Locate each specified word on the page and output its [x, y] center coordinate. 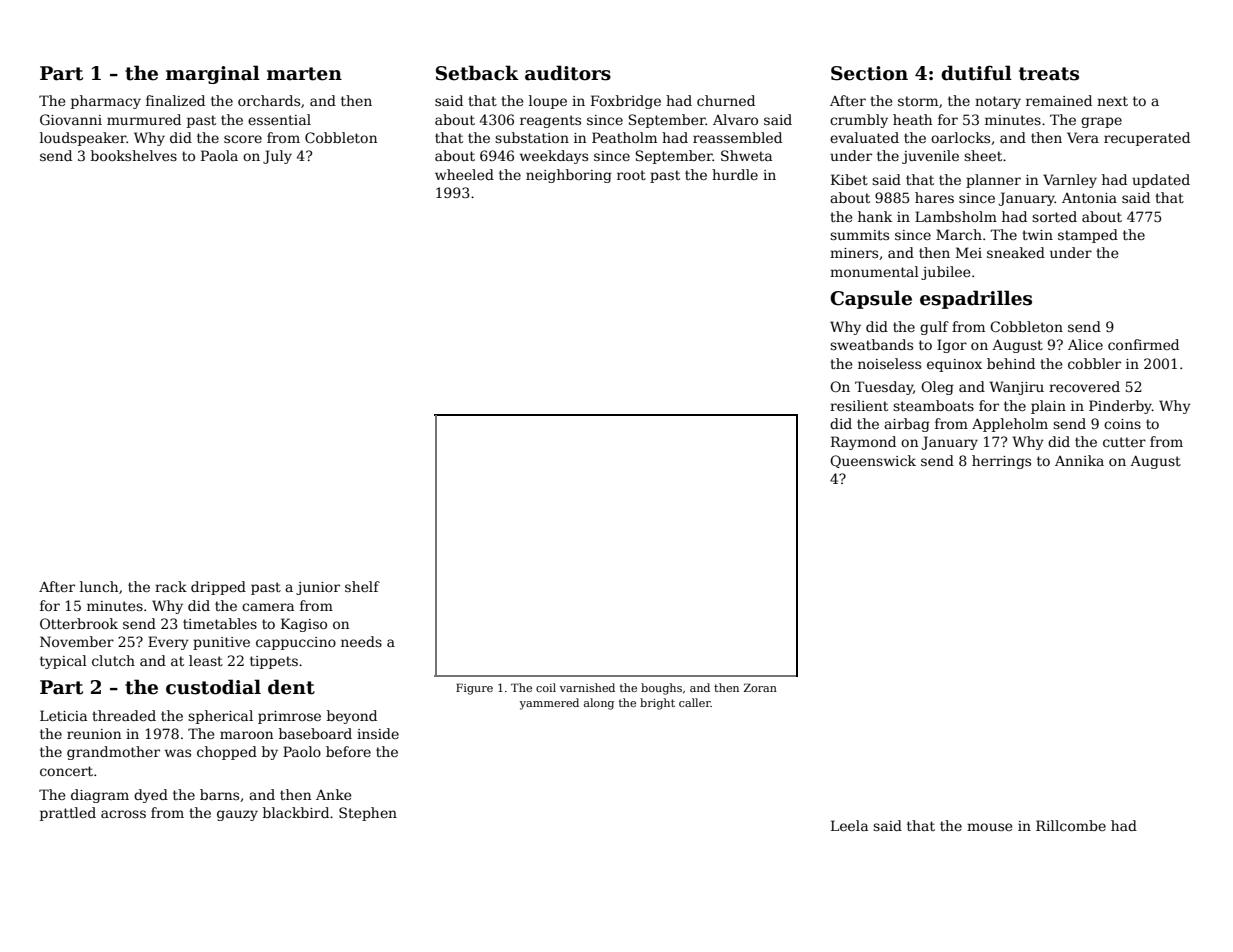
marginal [213, 74]
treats [1049, 74]
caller [695, 702]
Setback [477, 73]
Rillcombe [1071, 825]
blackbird [296, 812]
